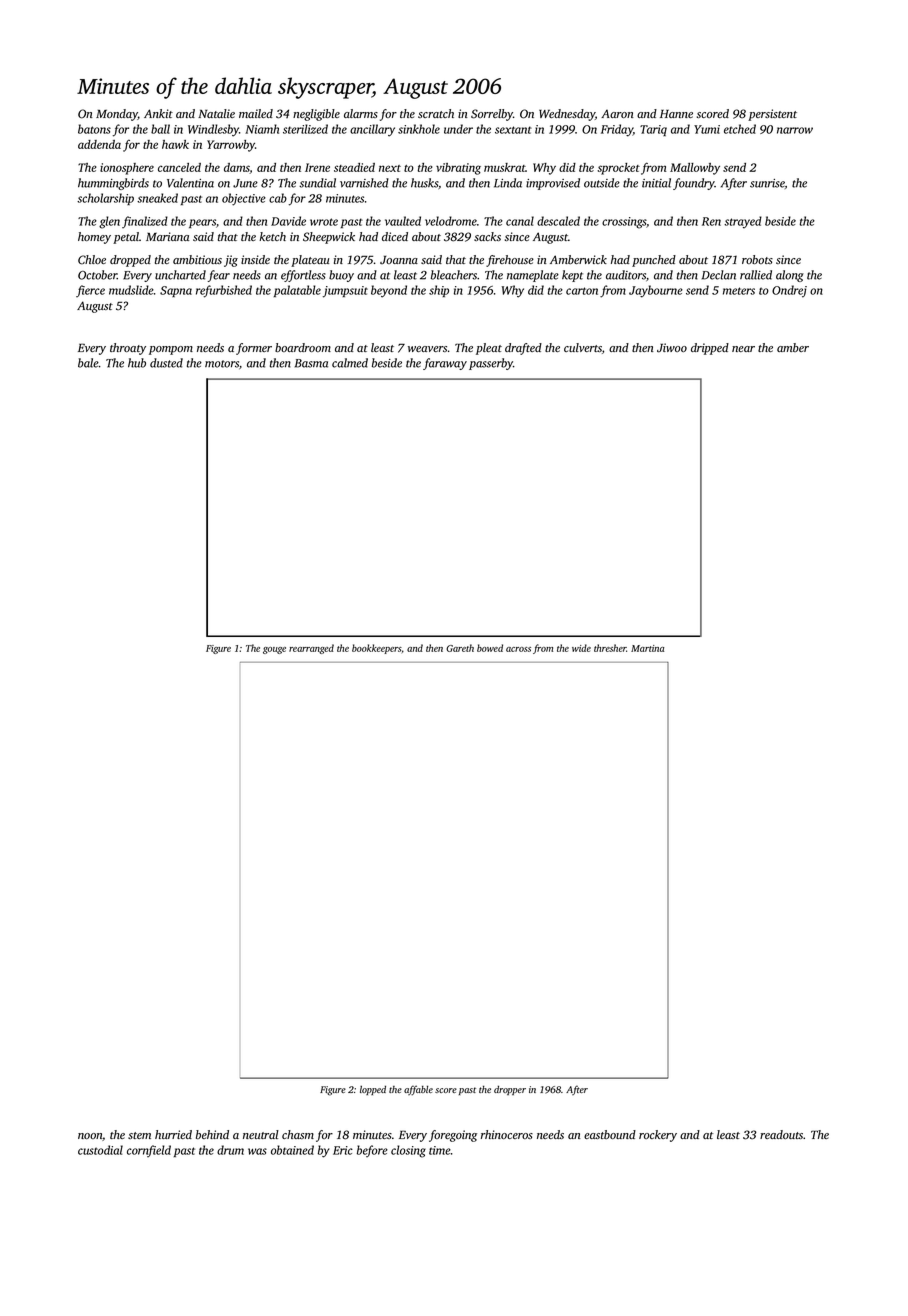 This screenshot has width=908, height=1316. What do you see at coordinates (88, 363) in the screenshot?
I see `bale` at bounding box center [88, 363].
